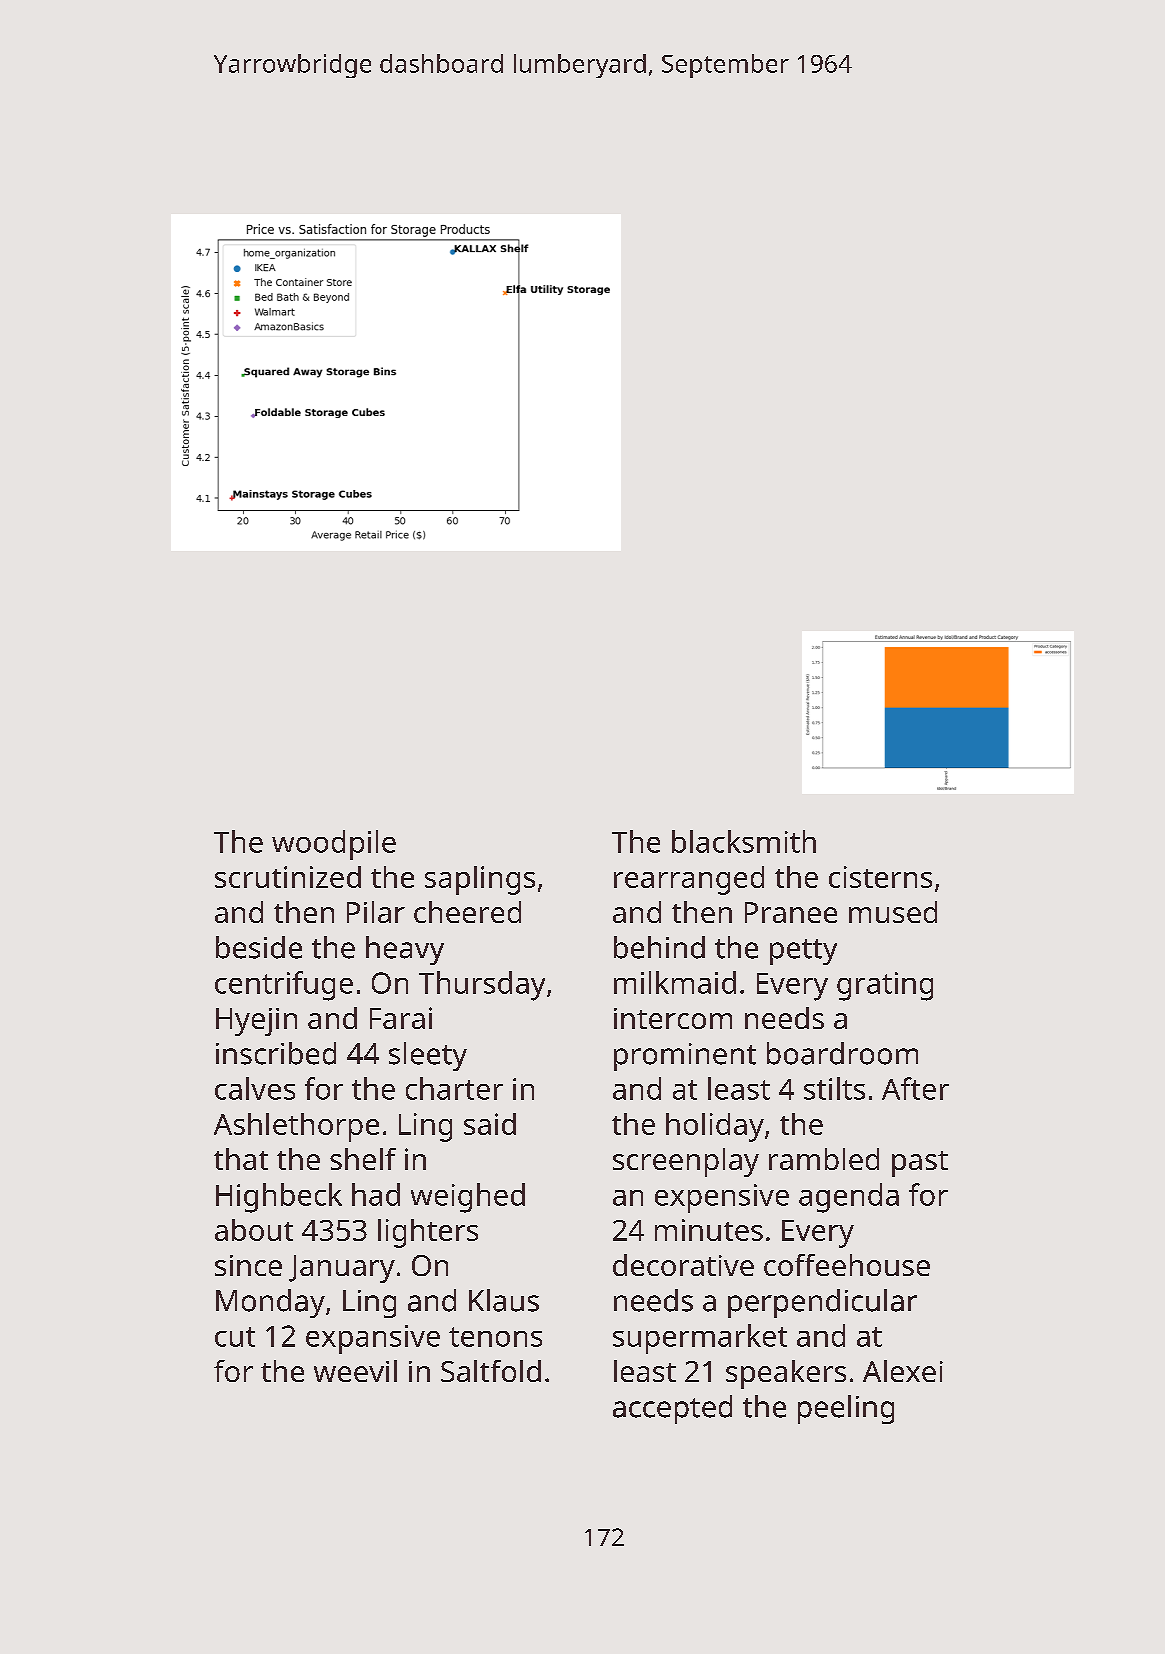 The width and height of the document is (1165, 1654). Describe the element at coordinates (284, 986) in the document. I see `centrifuge` at that location.
